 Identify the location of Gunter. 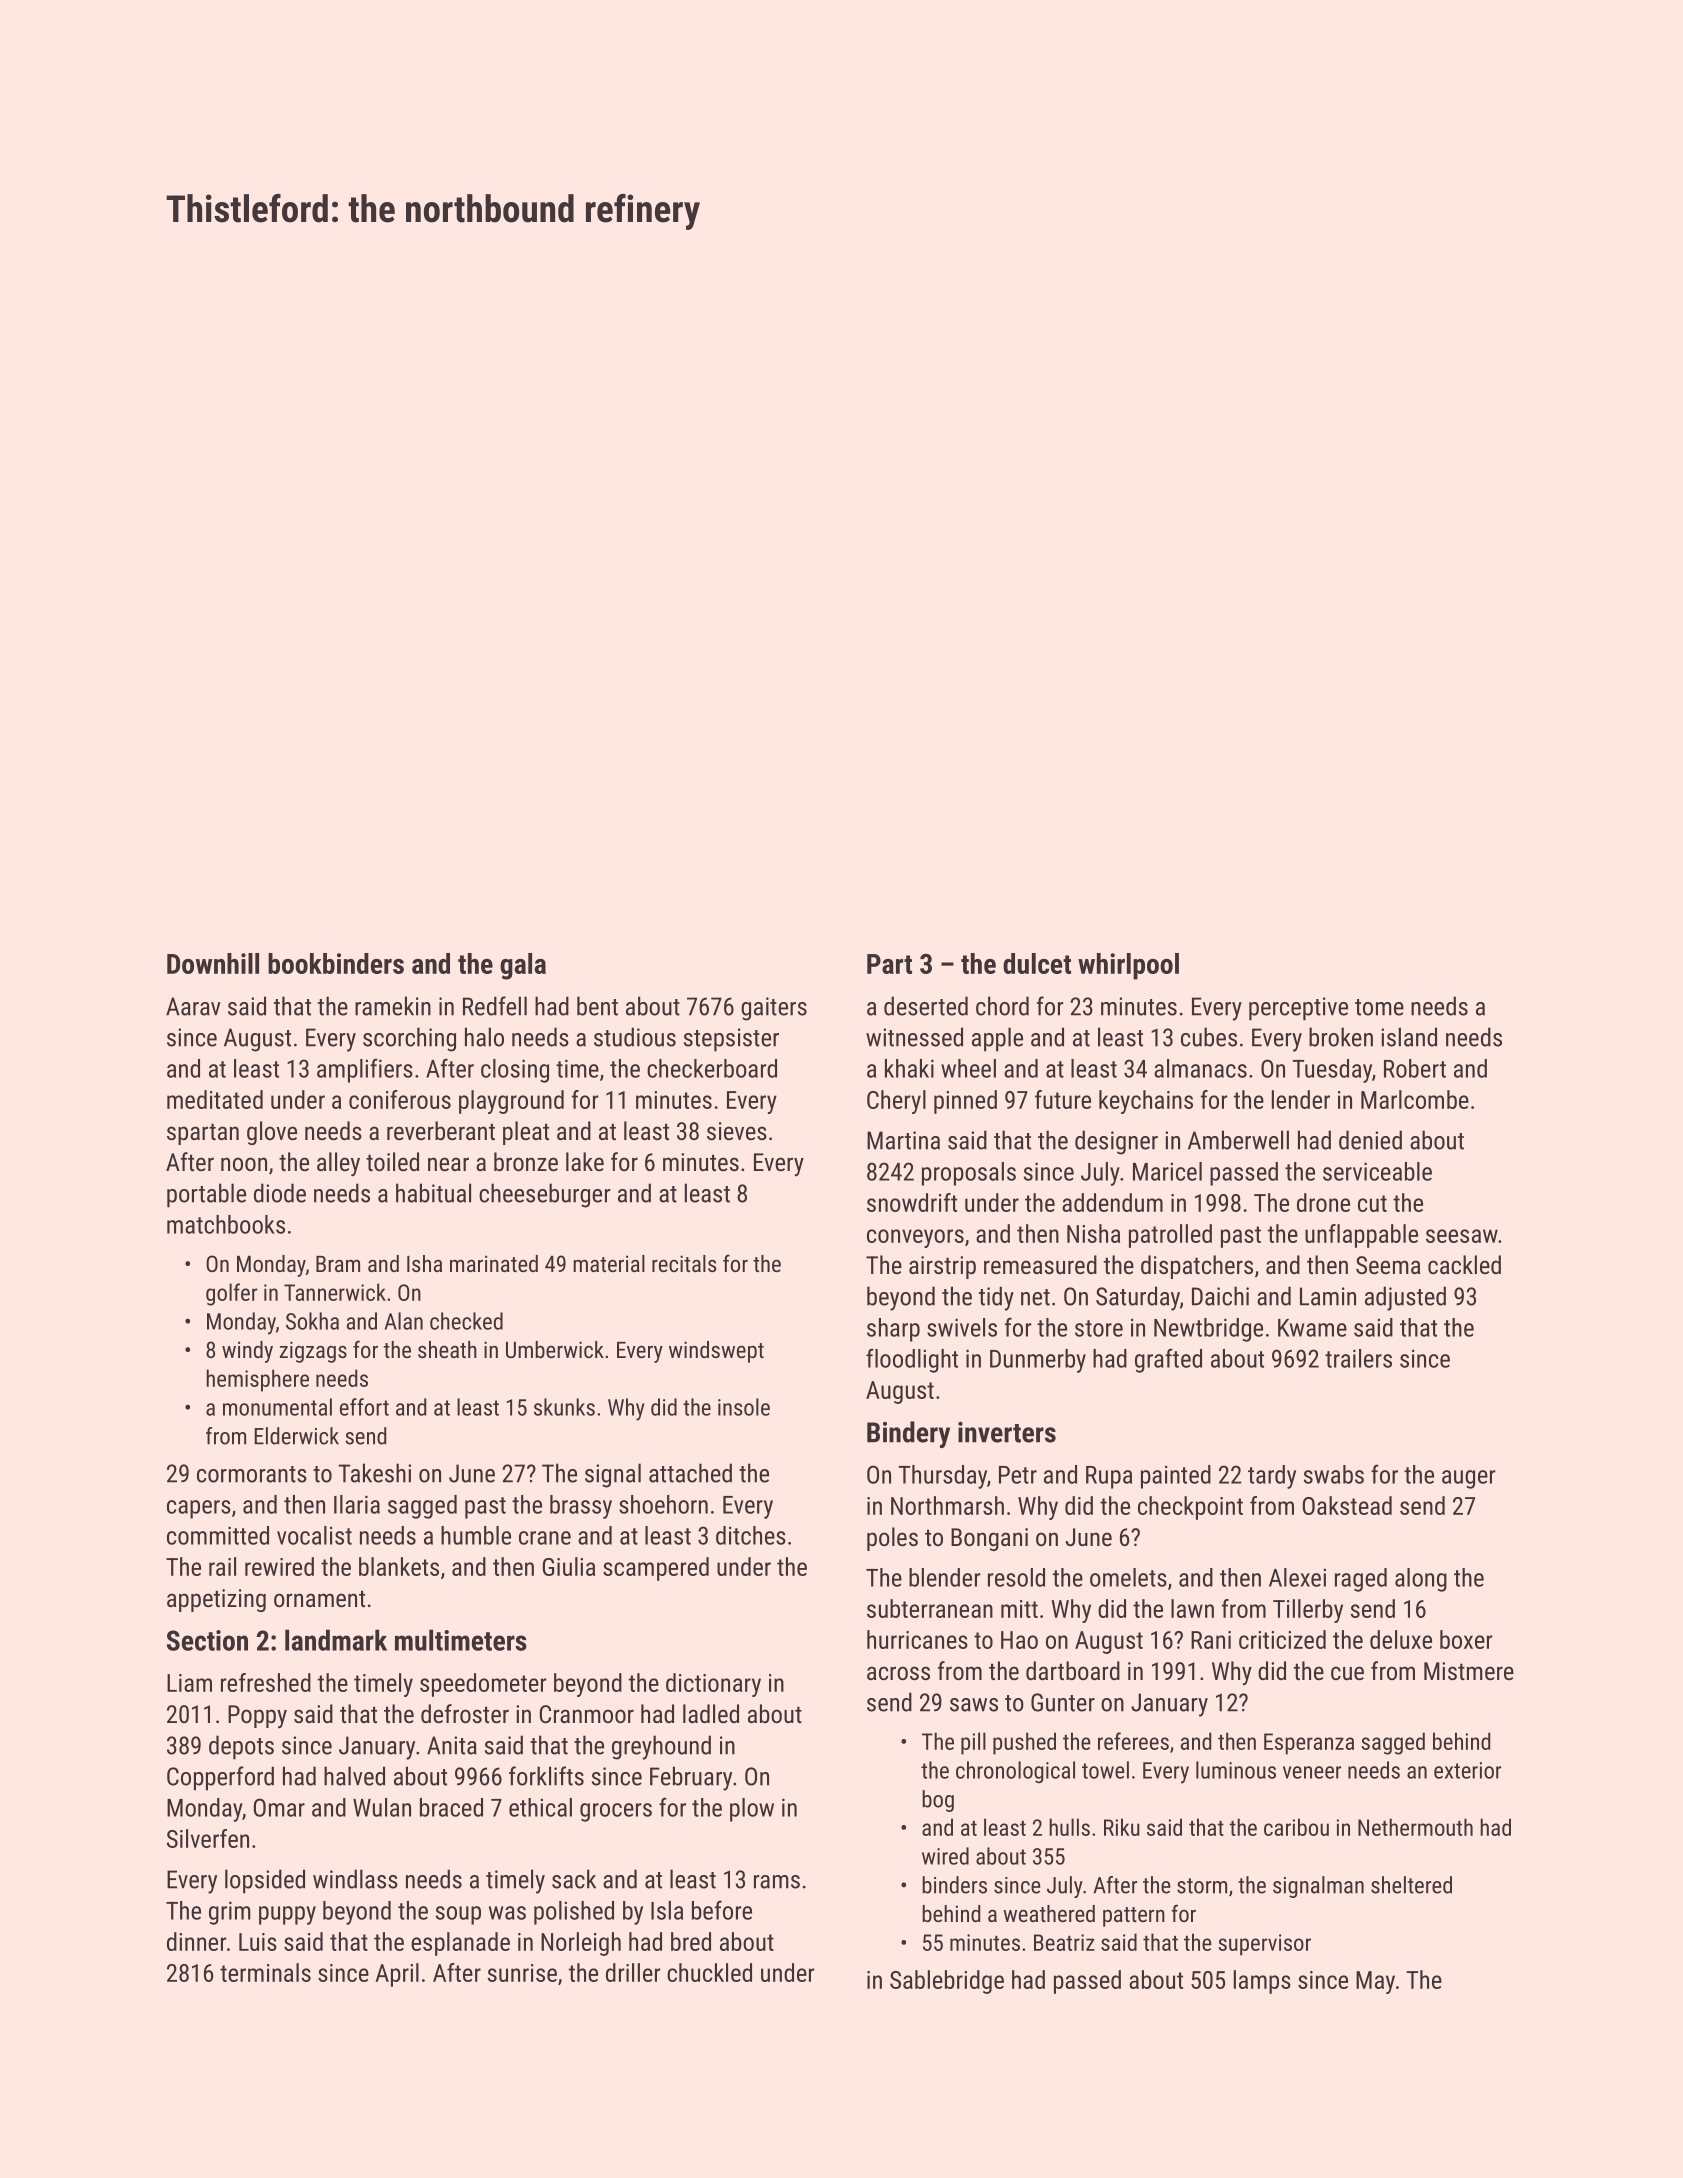
(1063, 1702).
